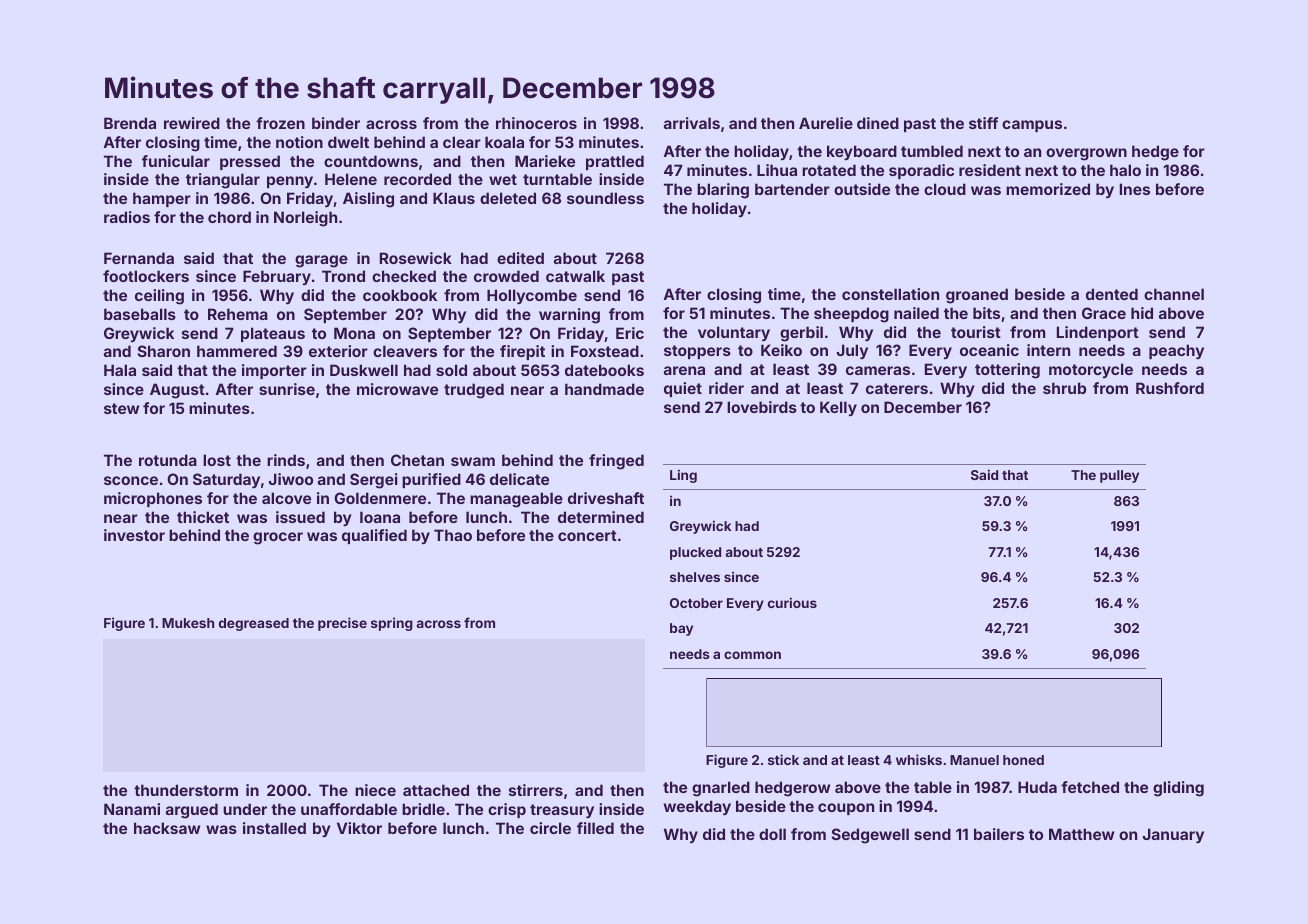  What do you see at coordinates (1032, 126) in the screenshot?
I see `campus` at bounding box center [1032, 126].
